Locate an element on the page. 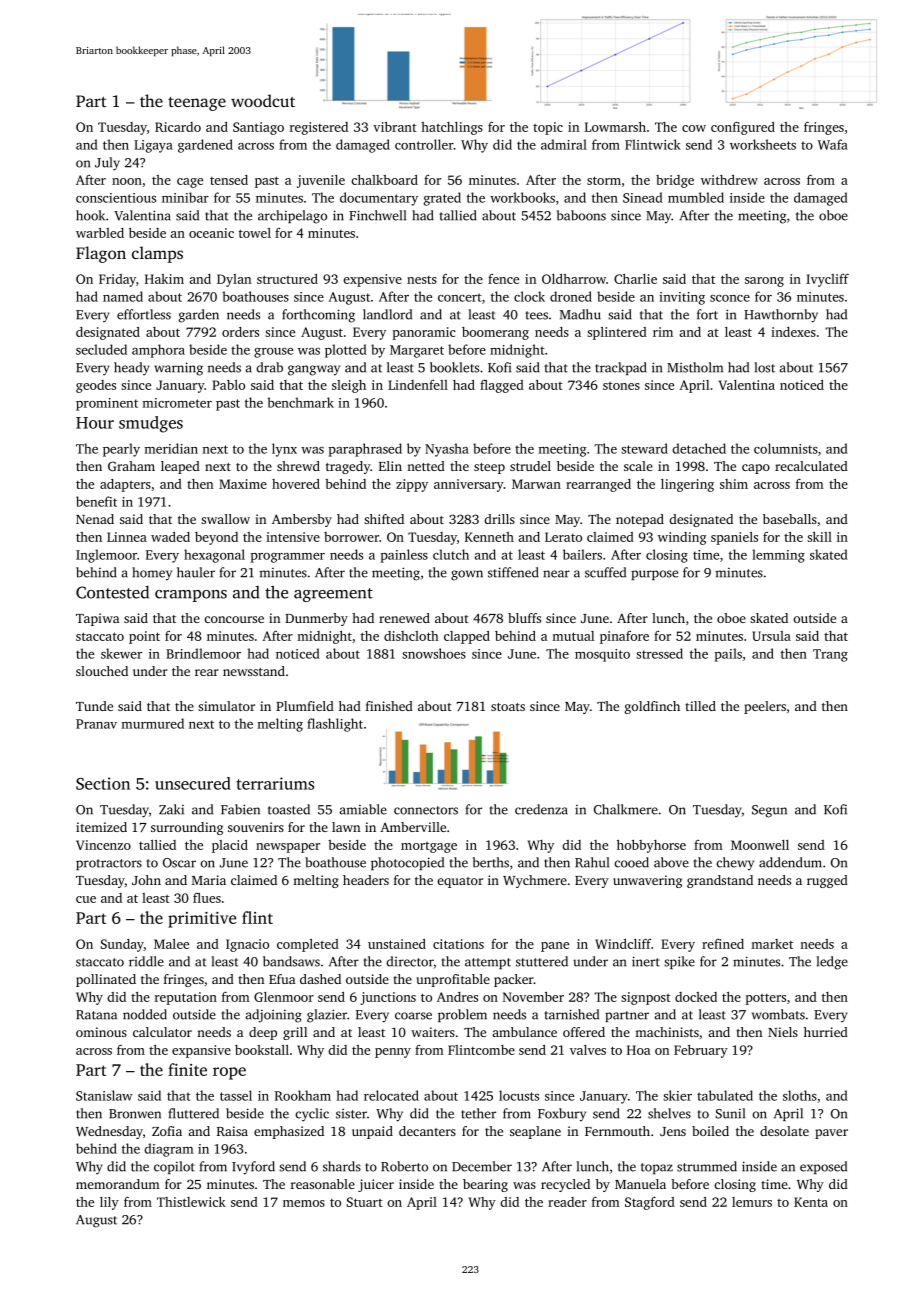 The height and width of the page is (1308, 924). Trang is located at coordinates (830, 655).
